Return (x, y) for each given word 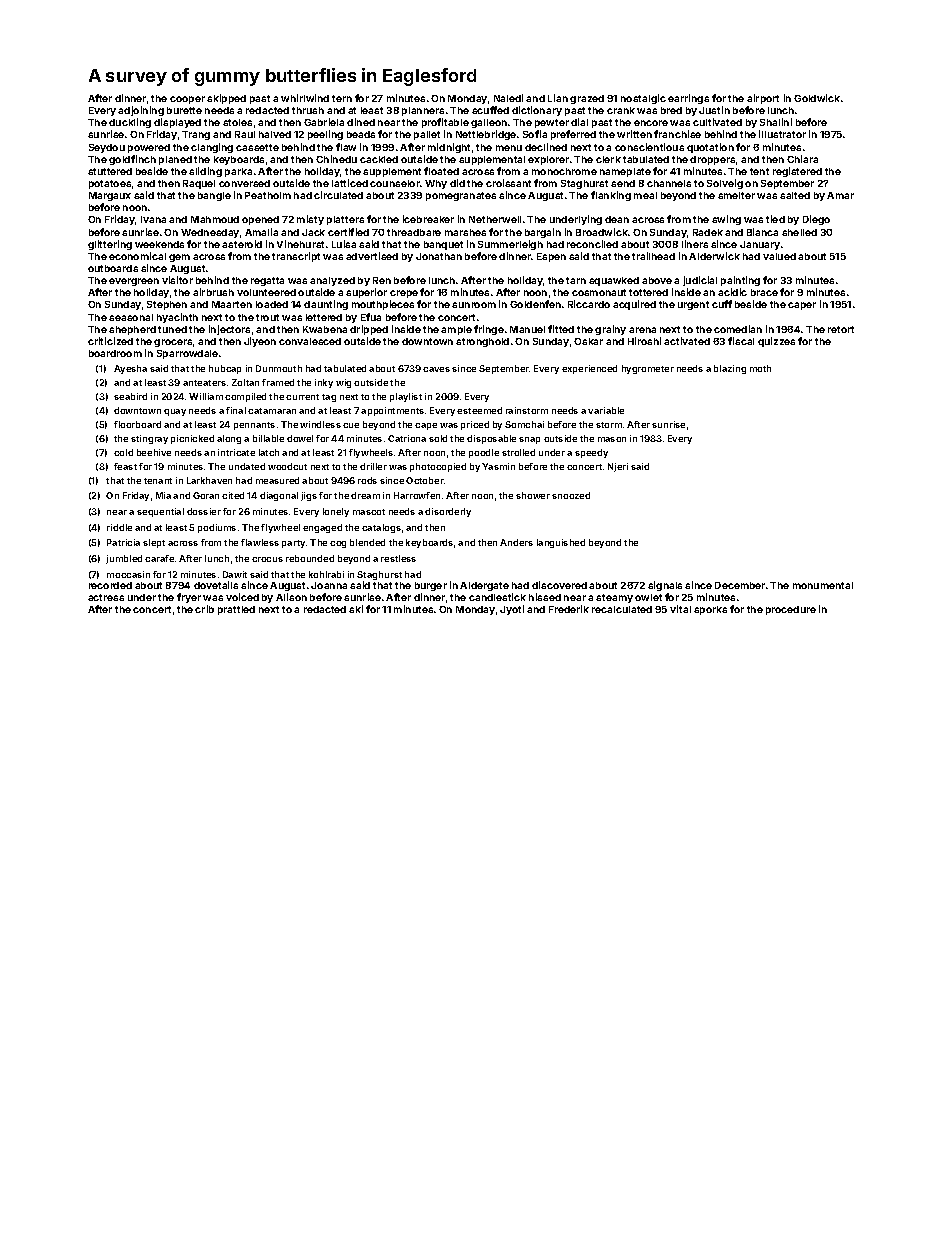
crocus (267, 559)
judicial (700, 281)
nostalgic (643, 99)
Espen (551, 257)
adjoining (141, 111)
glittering (110, 245)
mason (612, 439)
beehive (154, 452)
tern (342, 98)
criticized (110, 341)
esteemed (479, 410)
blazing (730, 369)
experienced (589, 369)
